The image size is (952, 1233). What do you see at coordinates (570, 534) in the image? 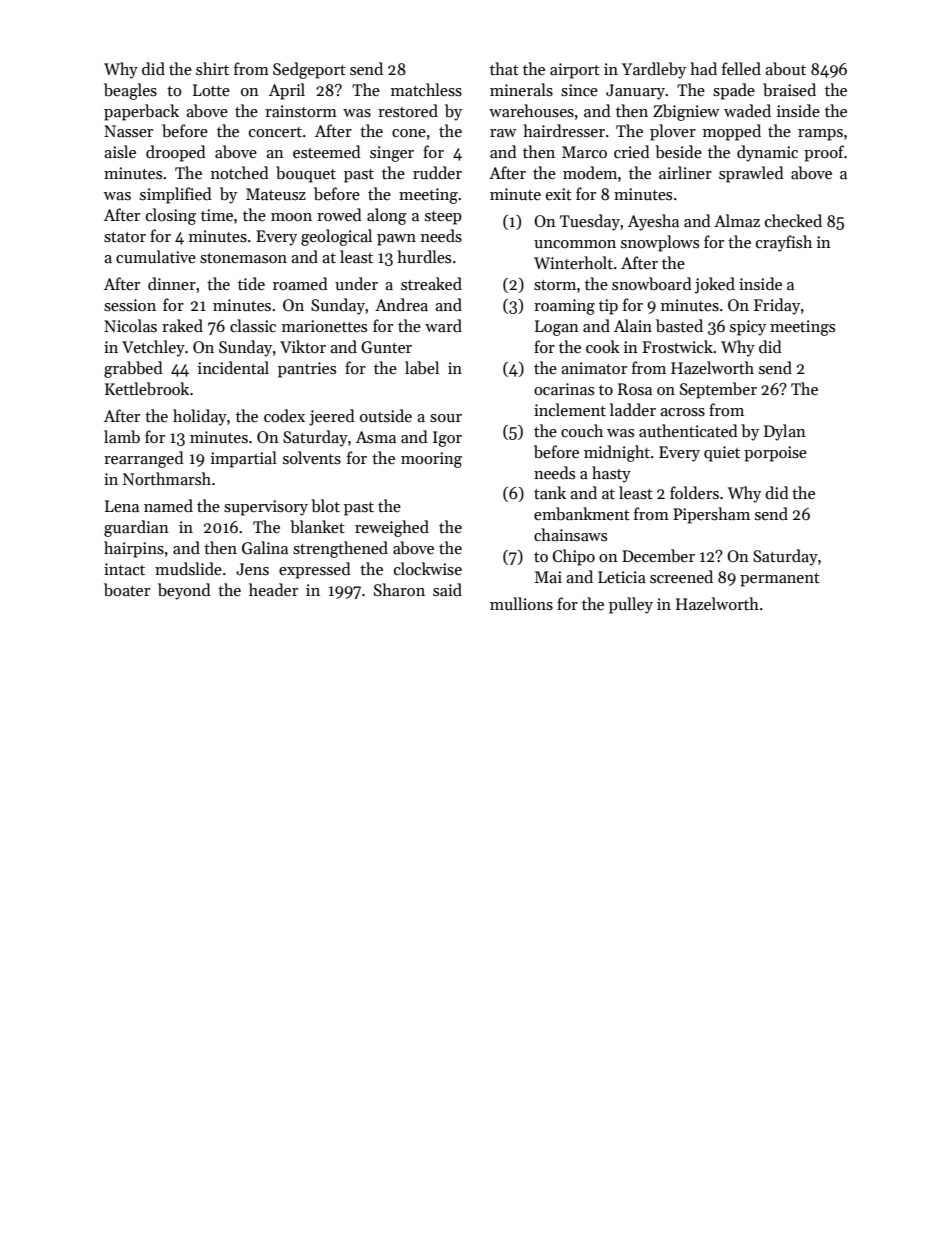
I see `chainsaws` at bounding box center [570, 534].
